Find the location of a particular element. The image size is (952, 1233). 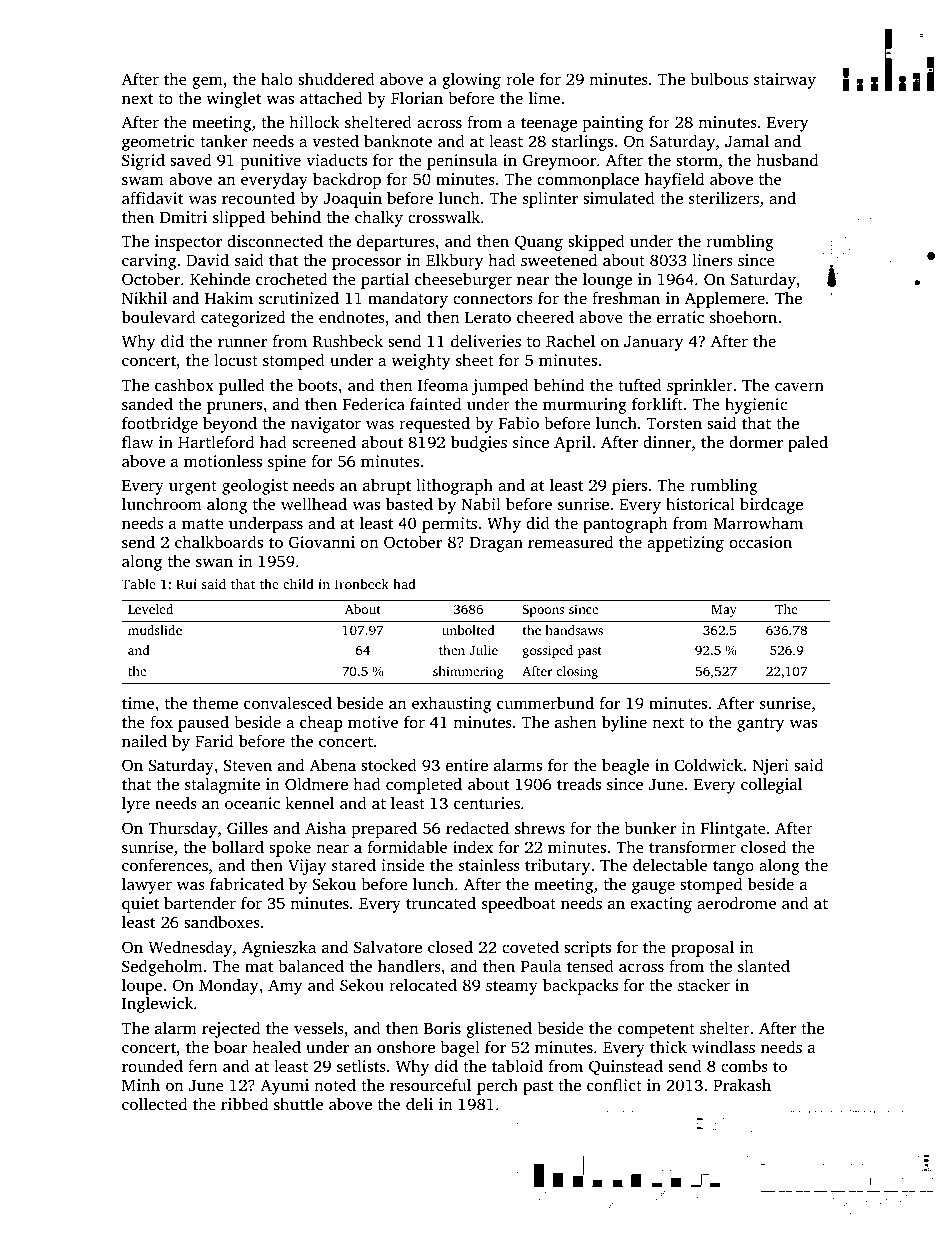

gem is located at coordinates (207, 83).
